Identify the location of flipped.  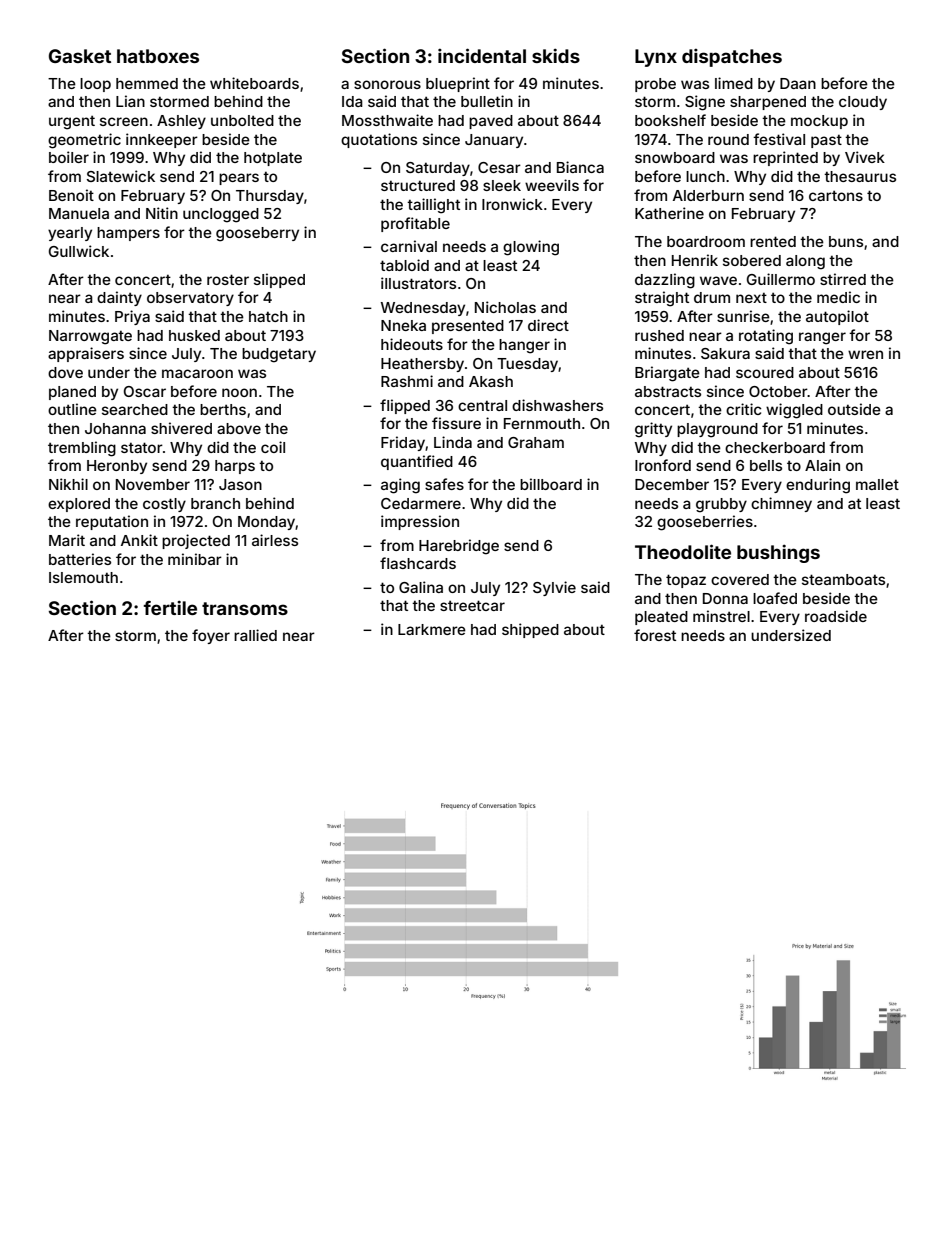
(405, 406).
